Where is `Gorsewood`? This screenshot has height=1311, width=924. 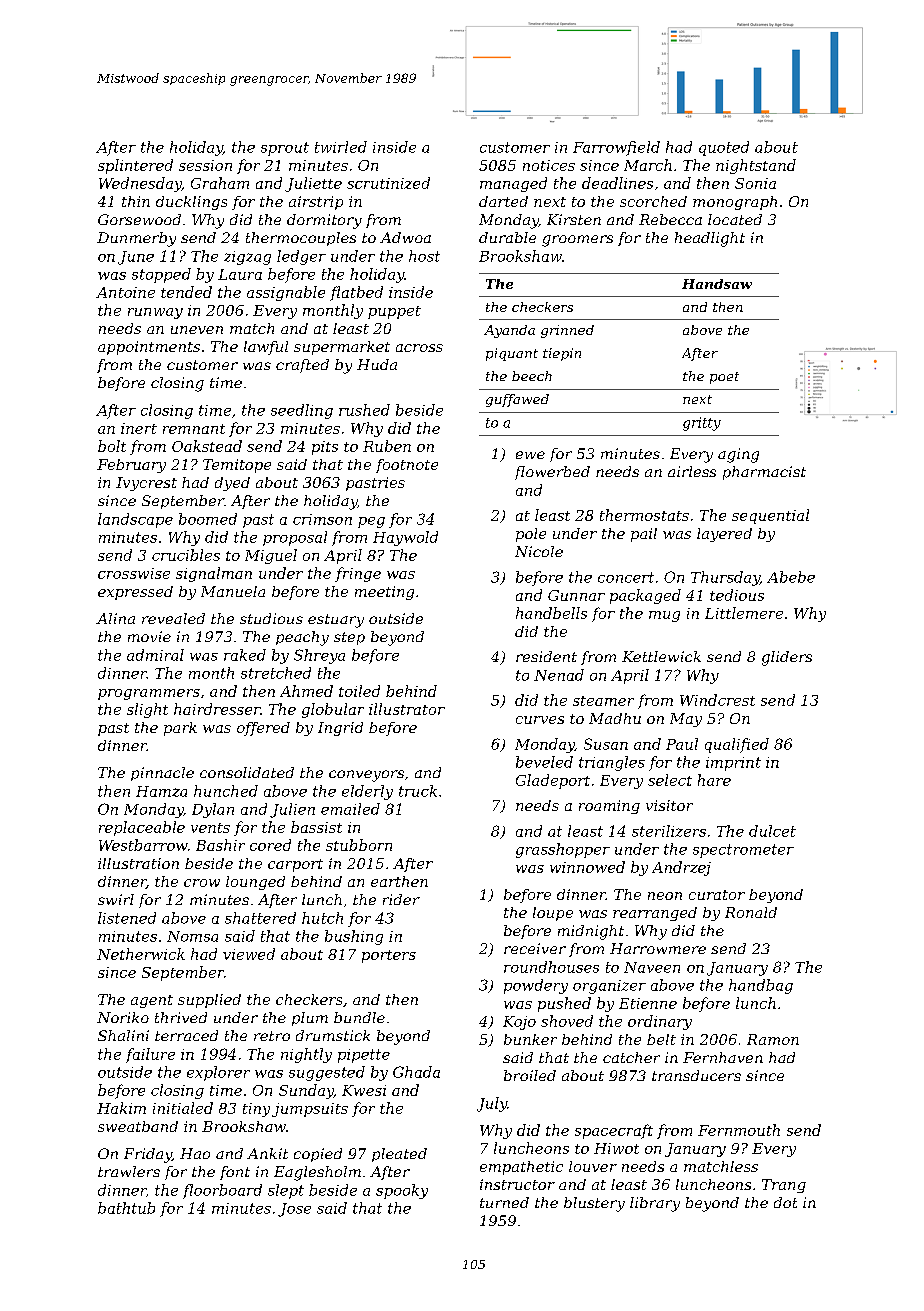 Gorsewood is located at coordinates (139, 219).
